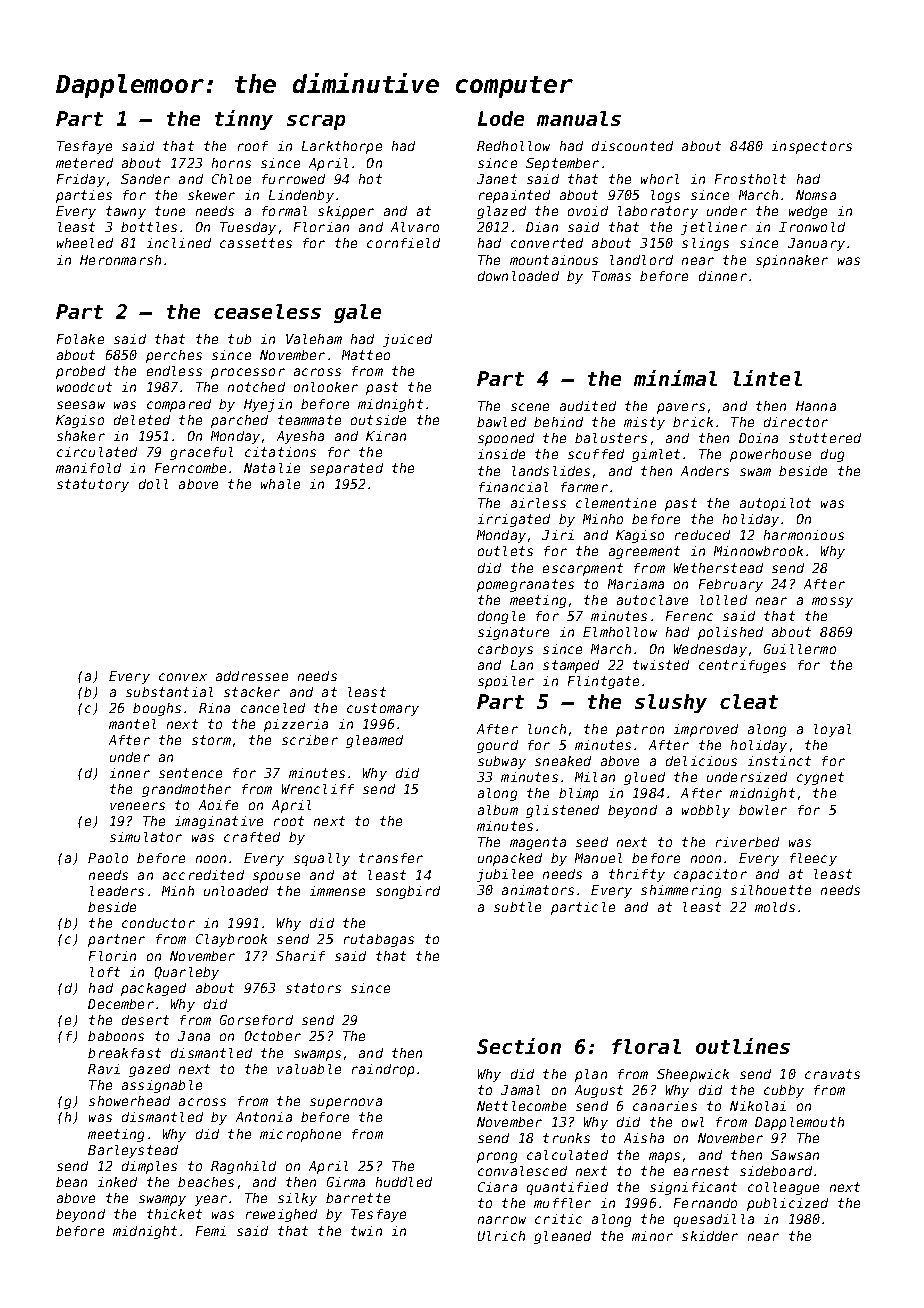 Image resolution: width=924 pixels, height=1308 pixels. I want to click on Lode, so click(501, 118).
